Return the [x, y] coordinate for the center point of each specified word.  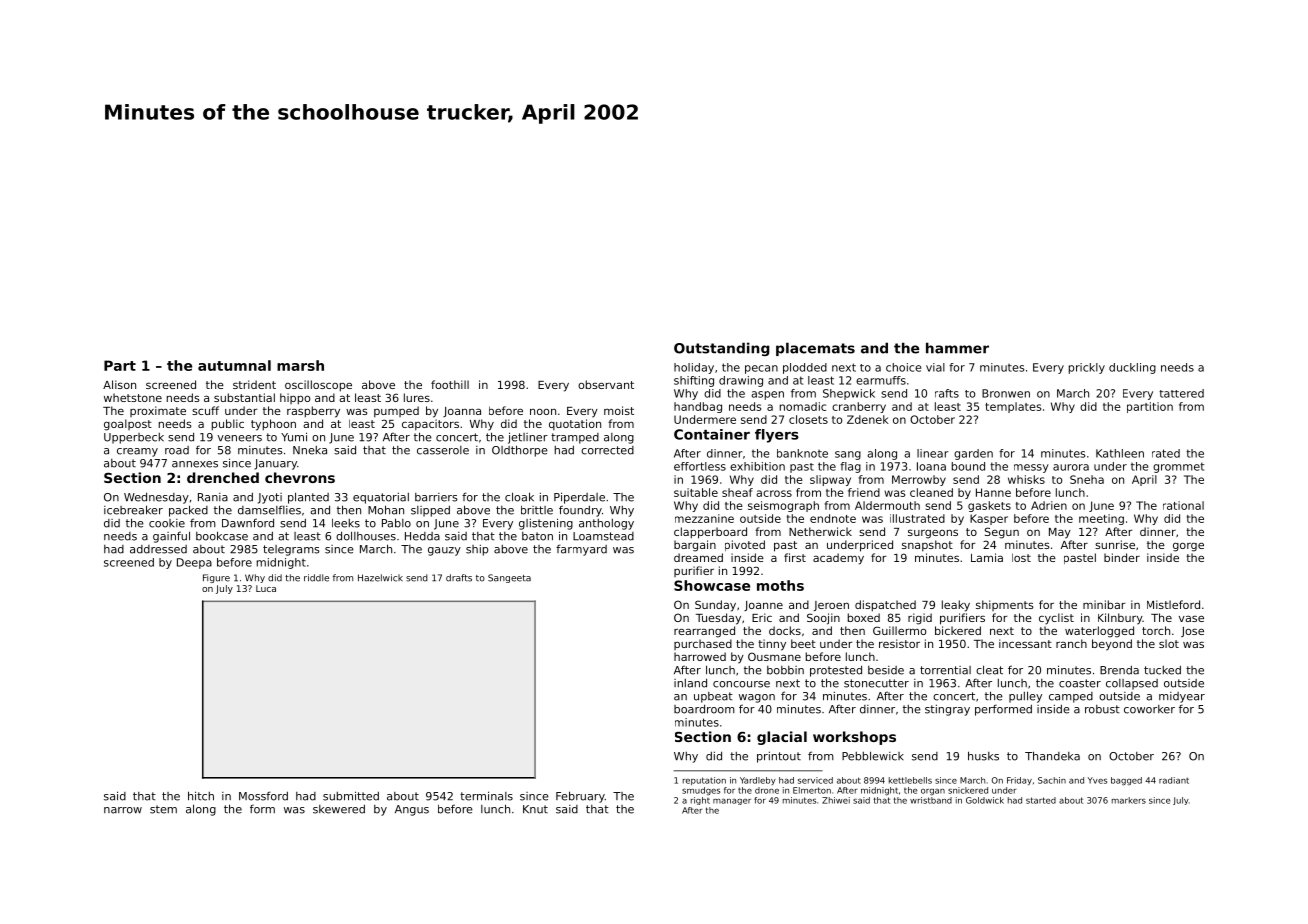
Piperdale [579, 498]
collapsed [1132, 684]
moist [619, 410]
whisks [1026, 479]
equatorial [381, 498]
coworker [1149, 709]
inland [690, 683]
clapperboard [710, 533]
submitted [351, 796]
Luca [266, 588]
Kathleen [1120, 453]
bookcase [222, 536]
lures [417, 397]
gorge [1188, 547]
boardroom [704, 709]
